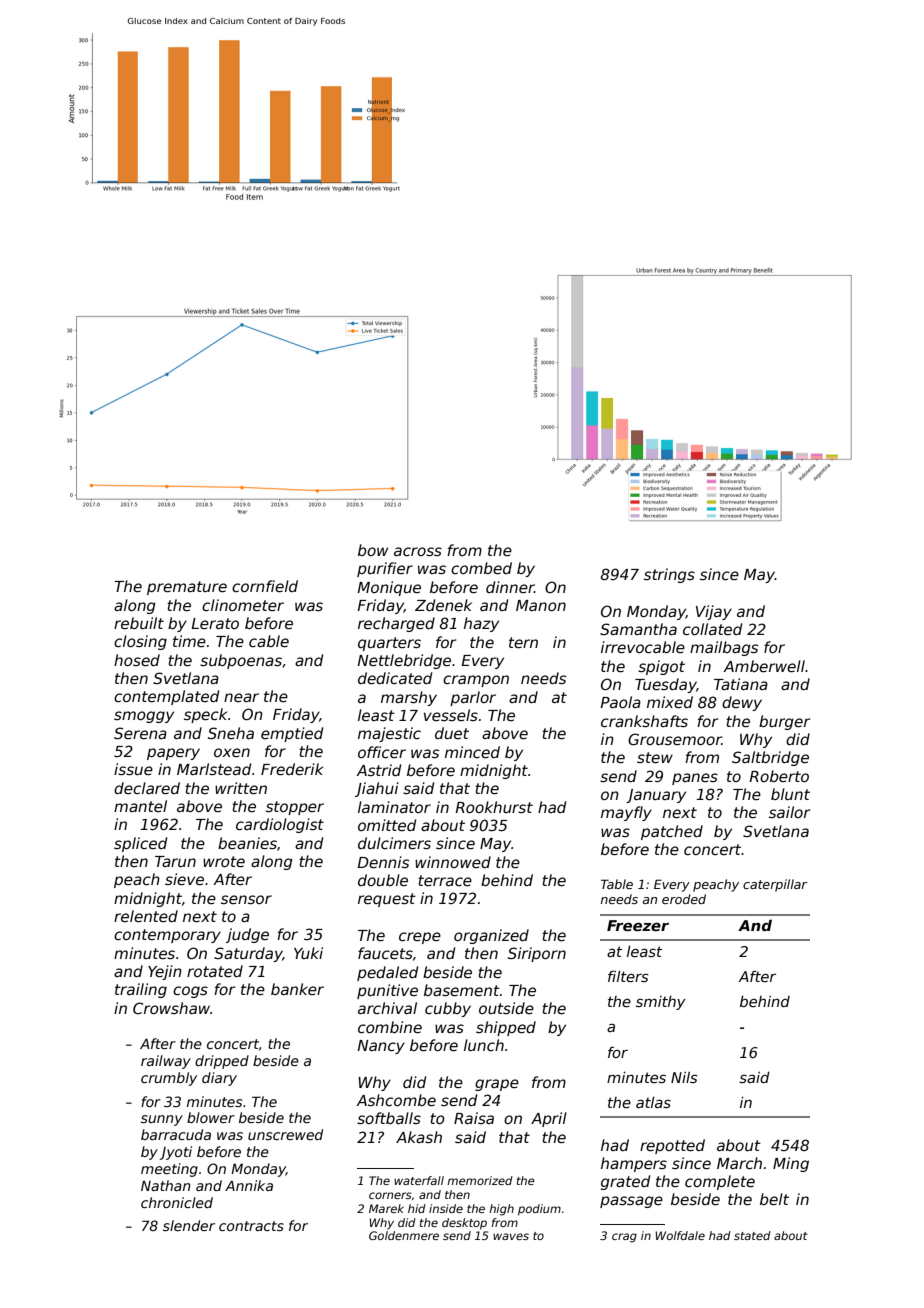  Describe the element at coordinates (669, 575) in the screenshot. I see `strings` at that location.
